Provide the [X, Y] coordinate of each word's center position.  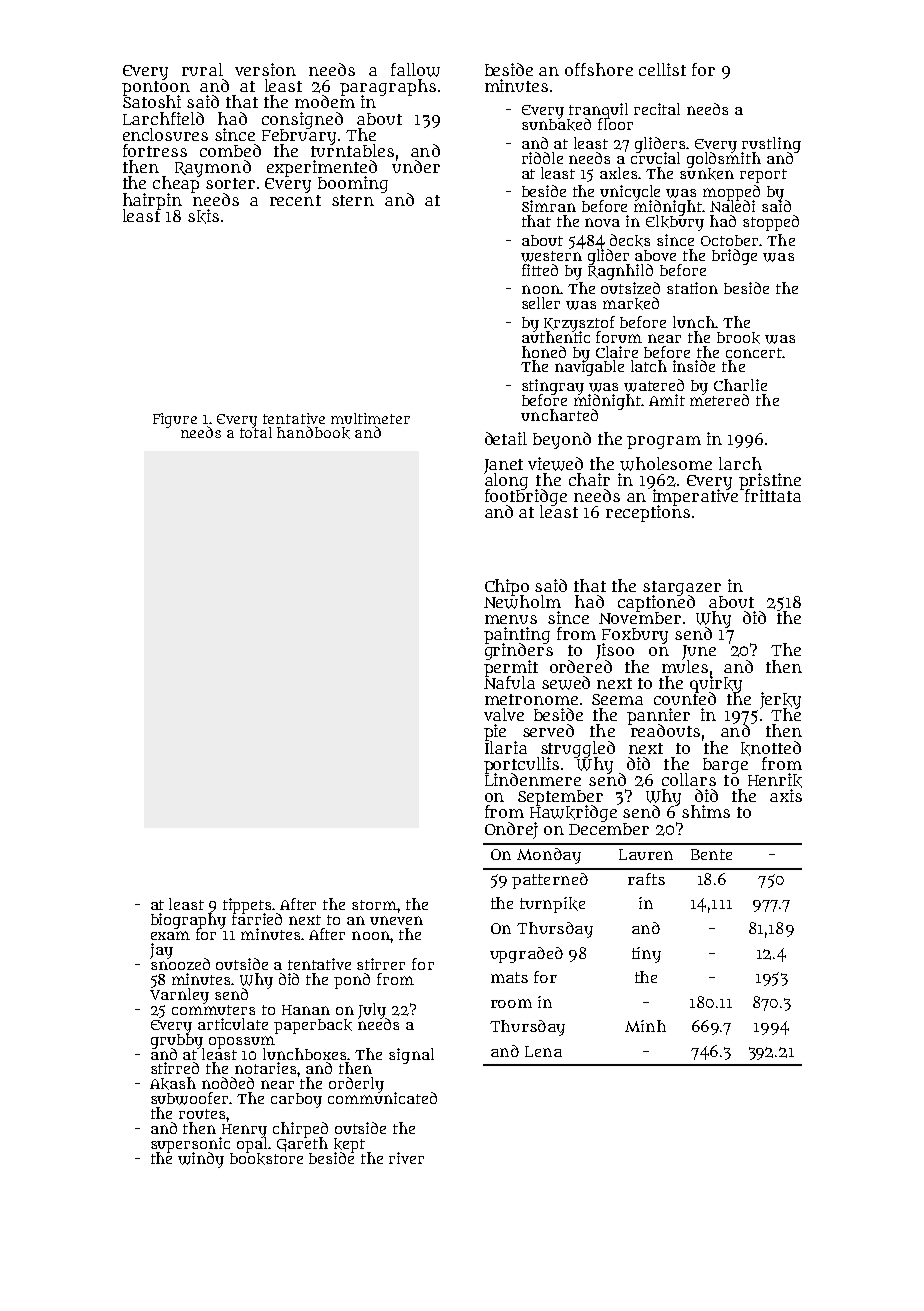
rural [202, 69]
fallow [415, 70]
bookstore [266, 1159]
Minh [645, 1026]
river [406, 1158]
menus [511, 619]
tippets [248, 906]
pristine [770, 481]
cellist [662, 69]
